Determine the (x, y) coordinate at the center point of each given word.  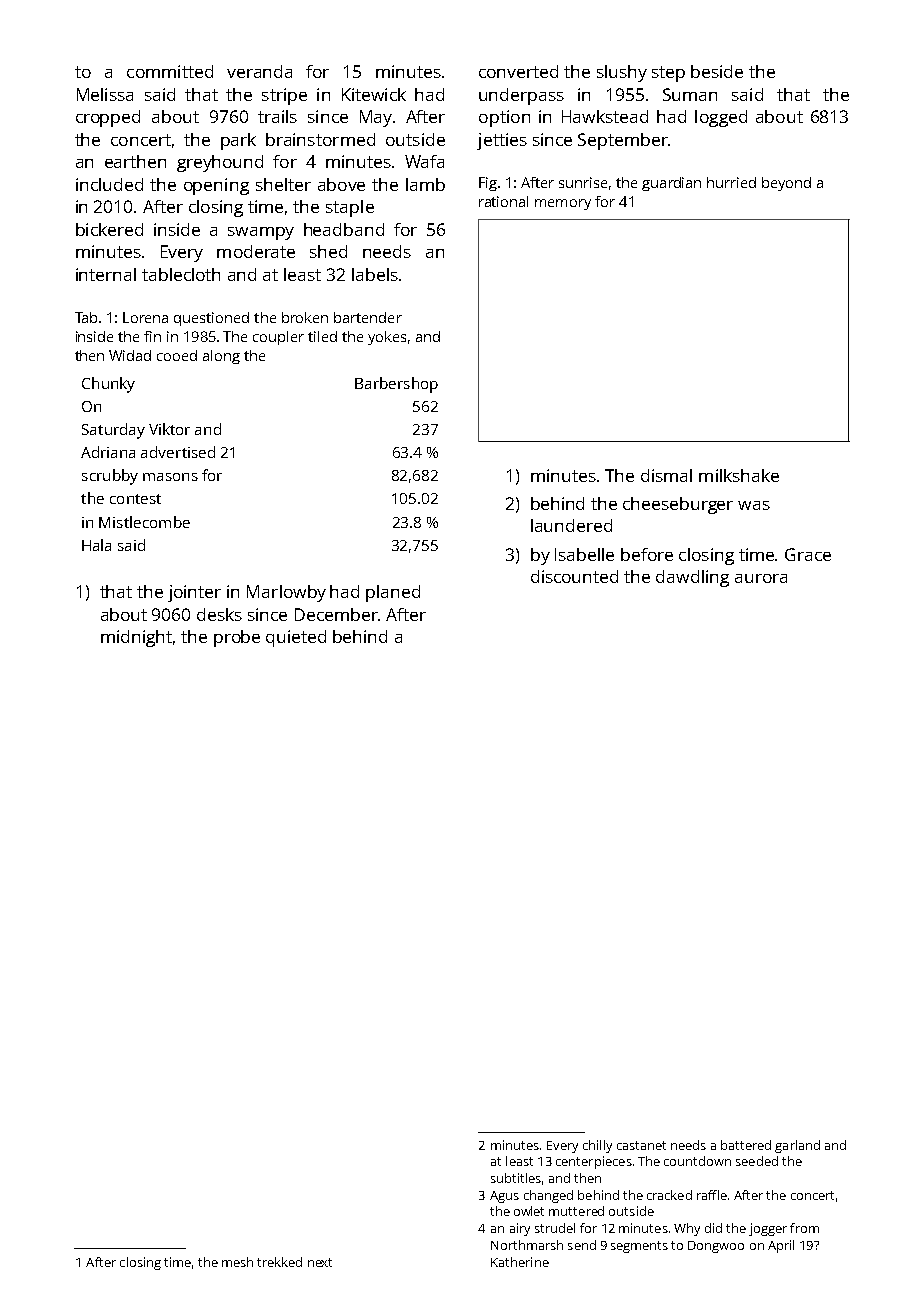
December (336, 614)
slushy (622, 73)
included (109, 184)
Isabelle (584, 554)
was (754, 505)
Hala (96, 545)
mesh (237, 1262)
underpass (521, 96)
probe (237, 638)
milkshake (739, 475)
